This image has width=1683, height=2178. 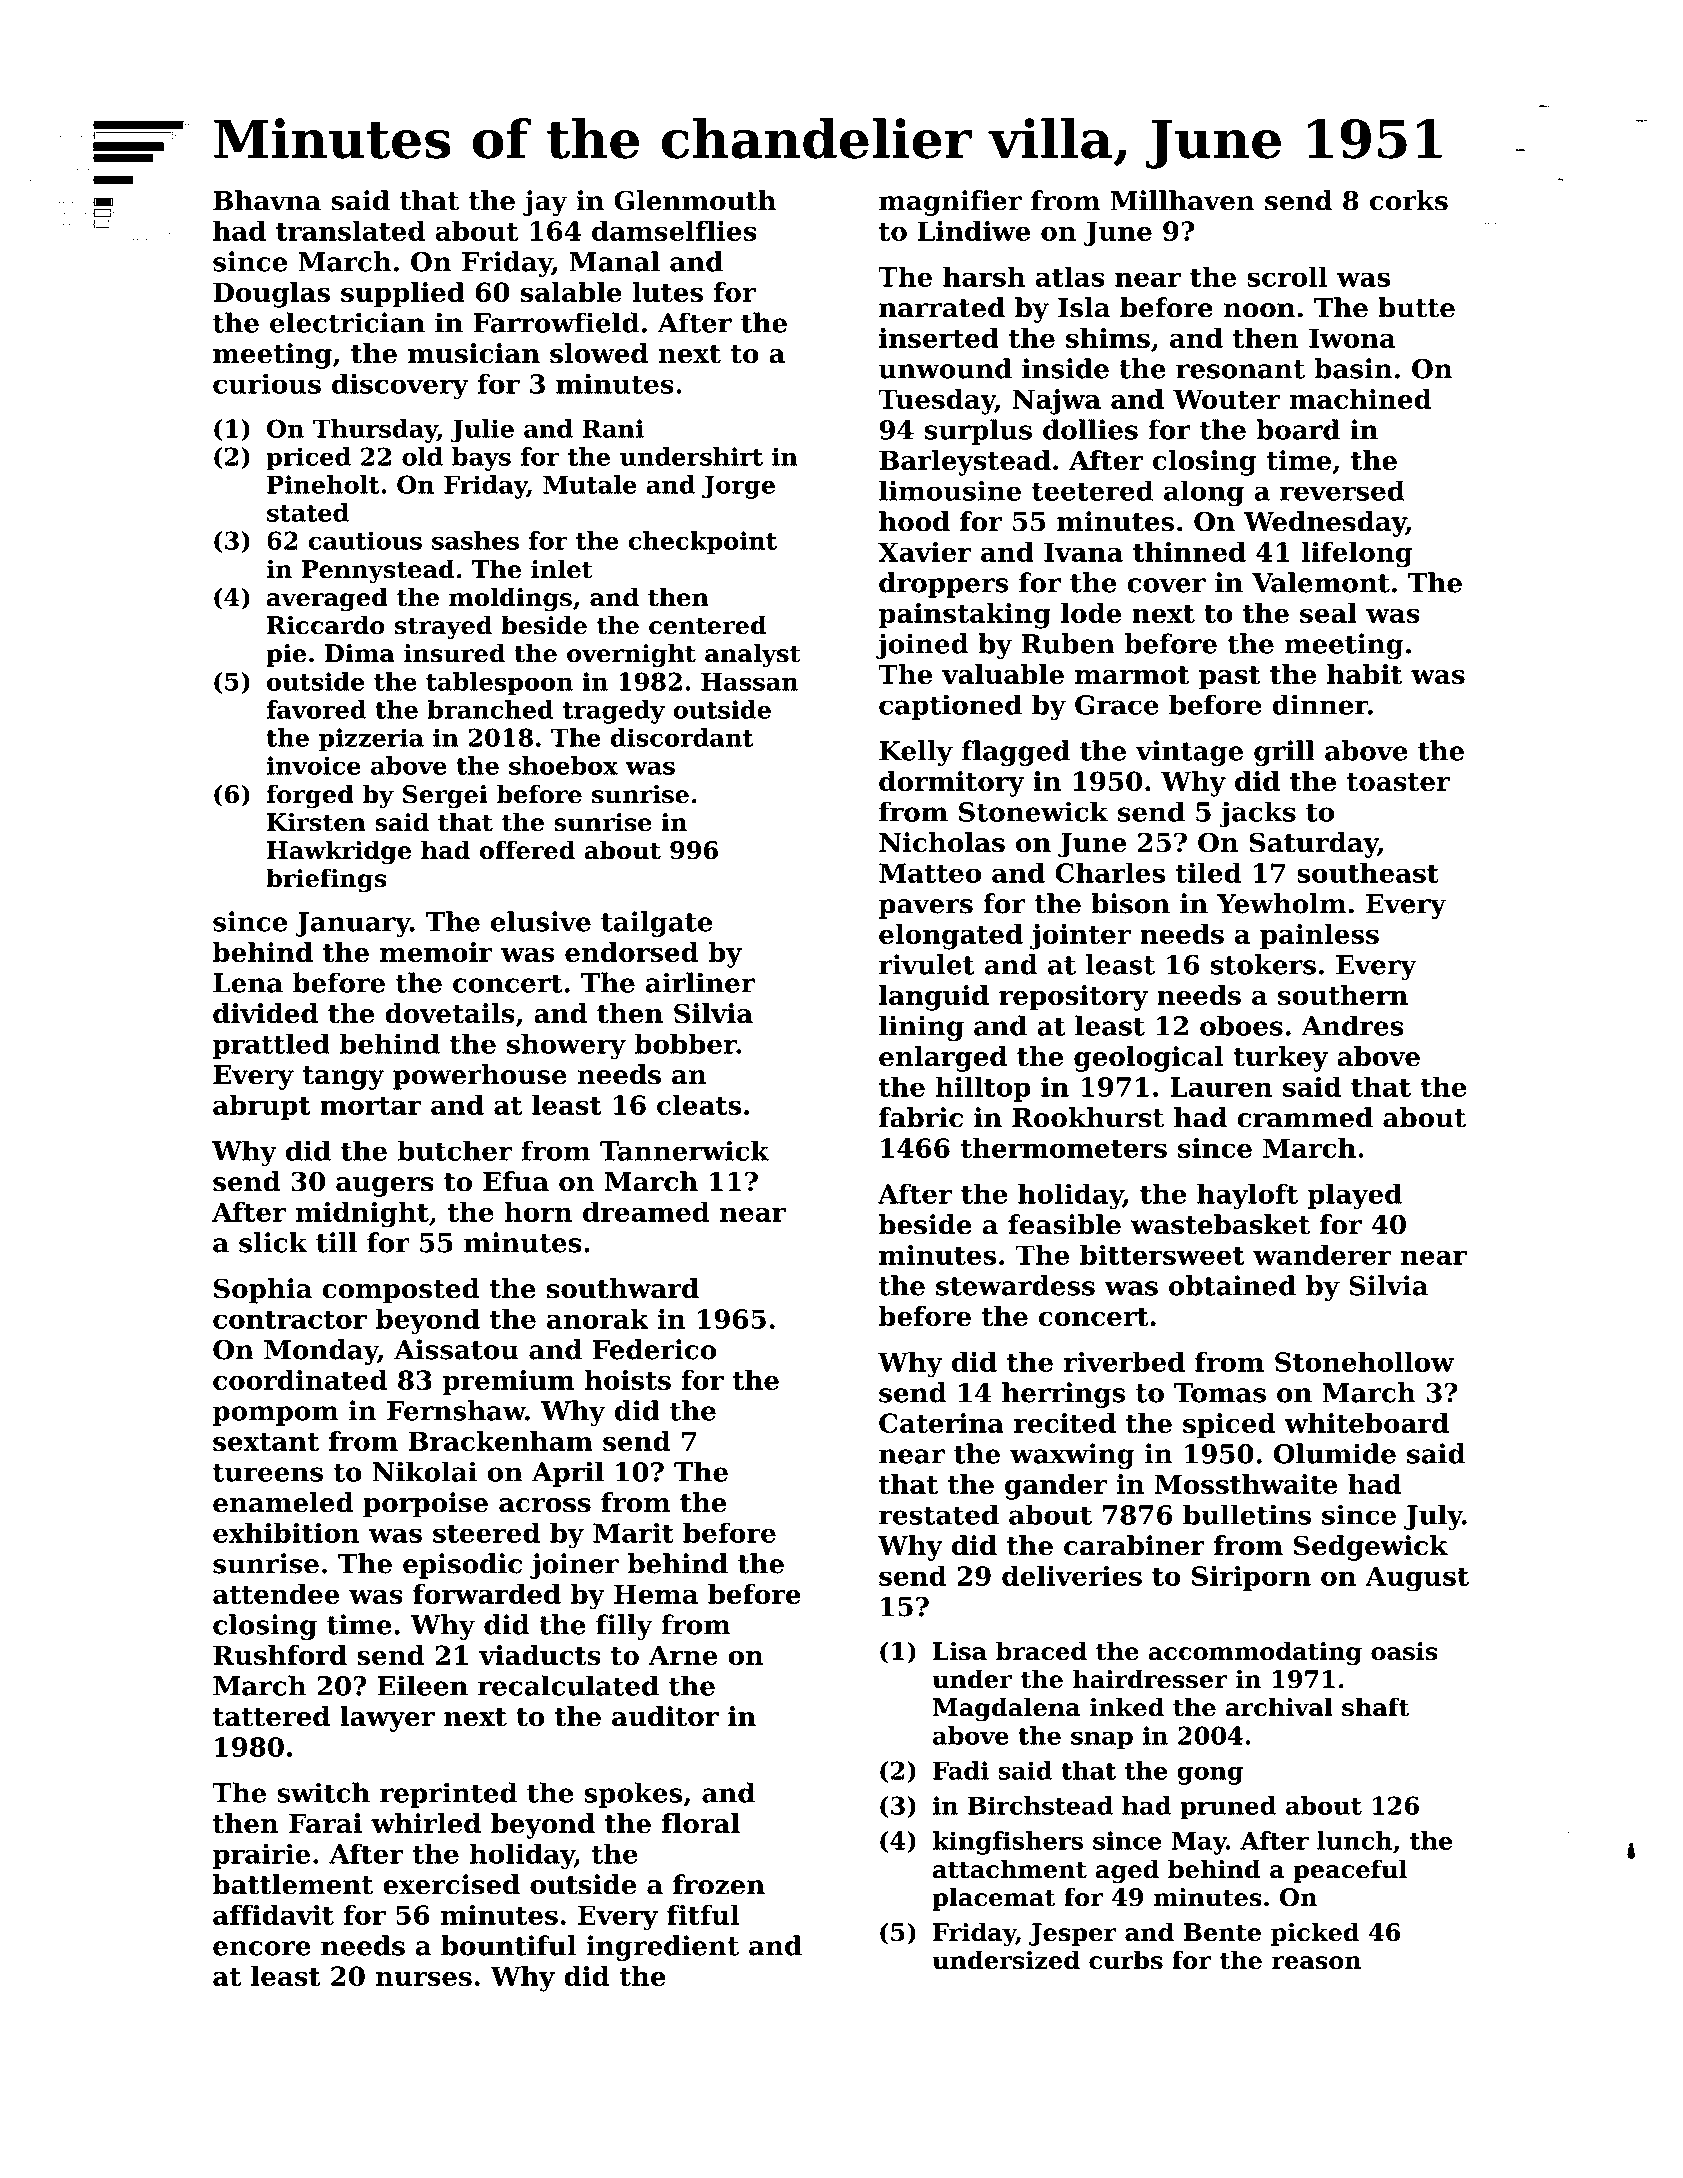 What do you see at coordinates (482, 431) in the image?
I see `Julie` at bounding box center [482, 431].
